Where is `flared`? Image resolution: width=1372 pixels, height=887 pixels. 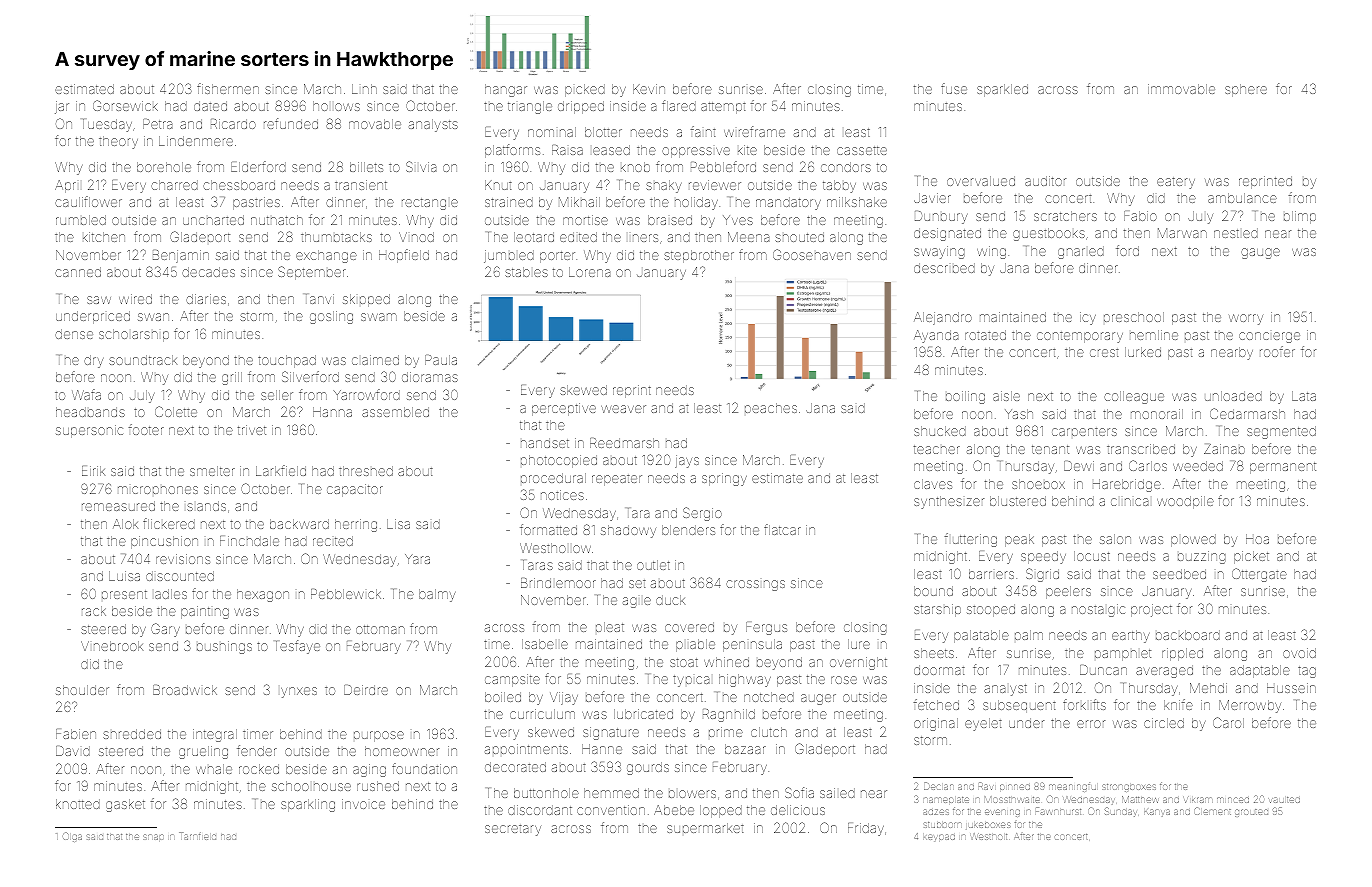
flared is located at coordinates (679, 105).
